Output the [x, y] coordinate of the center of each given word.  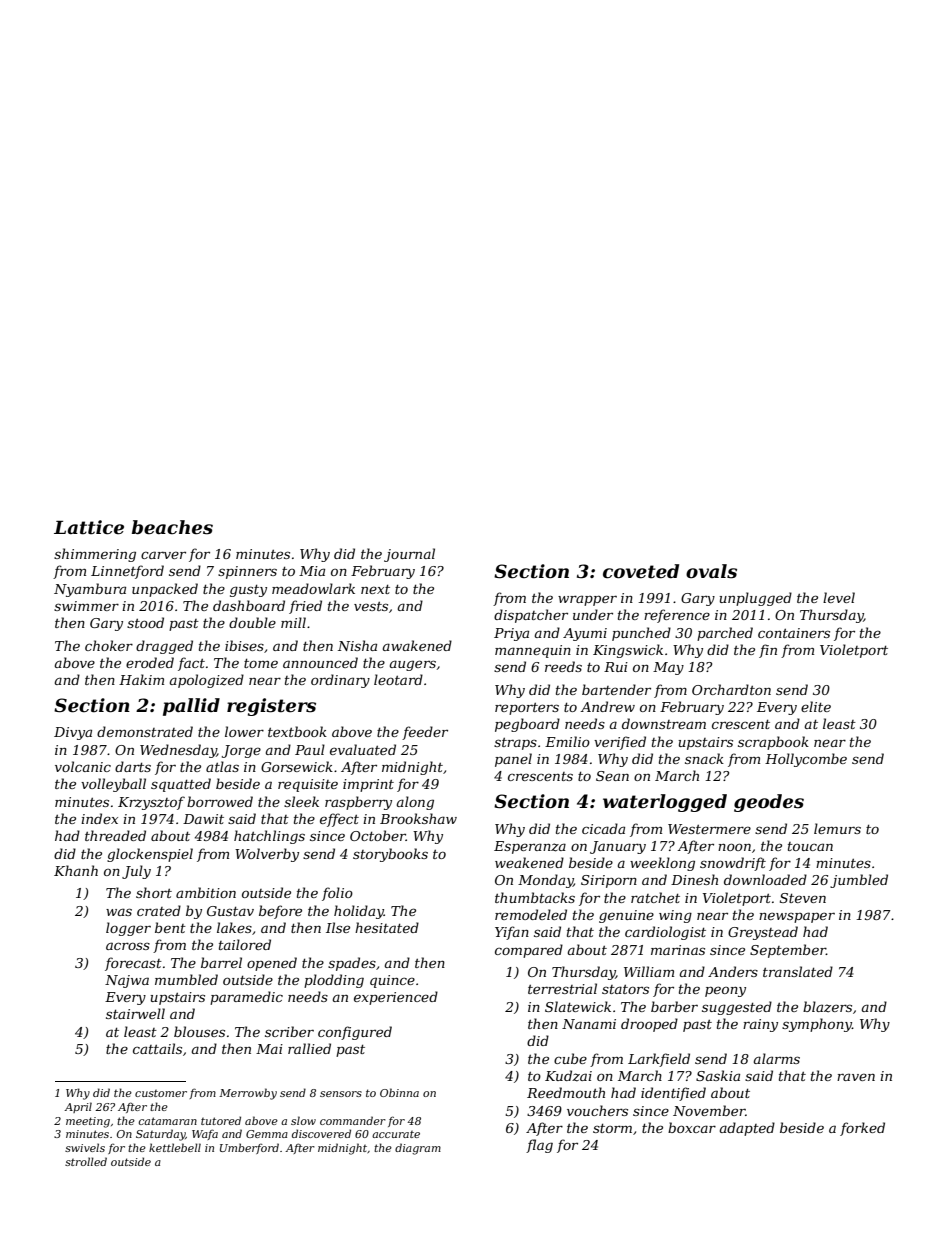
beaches [172, 527]
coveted [641, 571]
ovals [711, 571]
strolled [86, 1161]
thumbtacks [535, 897]
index [99, 818]
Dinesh [694, 879]
